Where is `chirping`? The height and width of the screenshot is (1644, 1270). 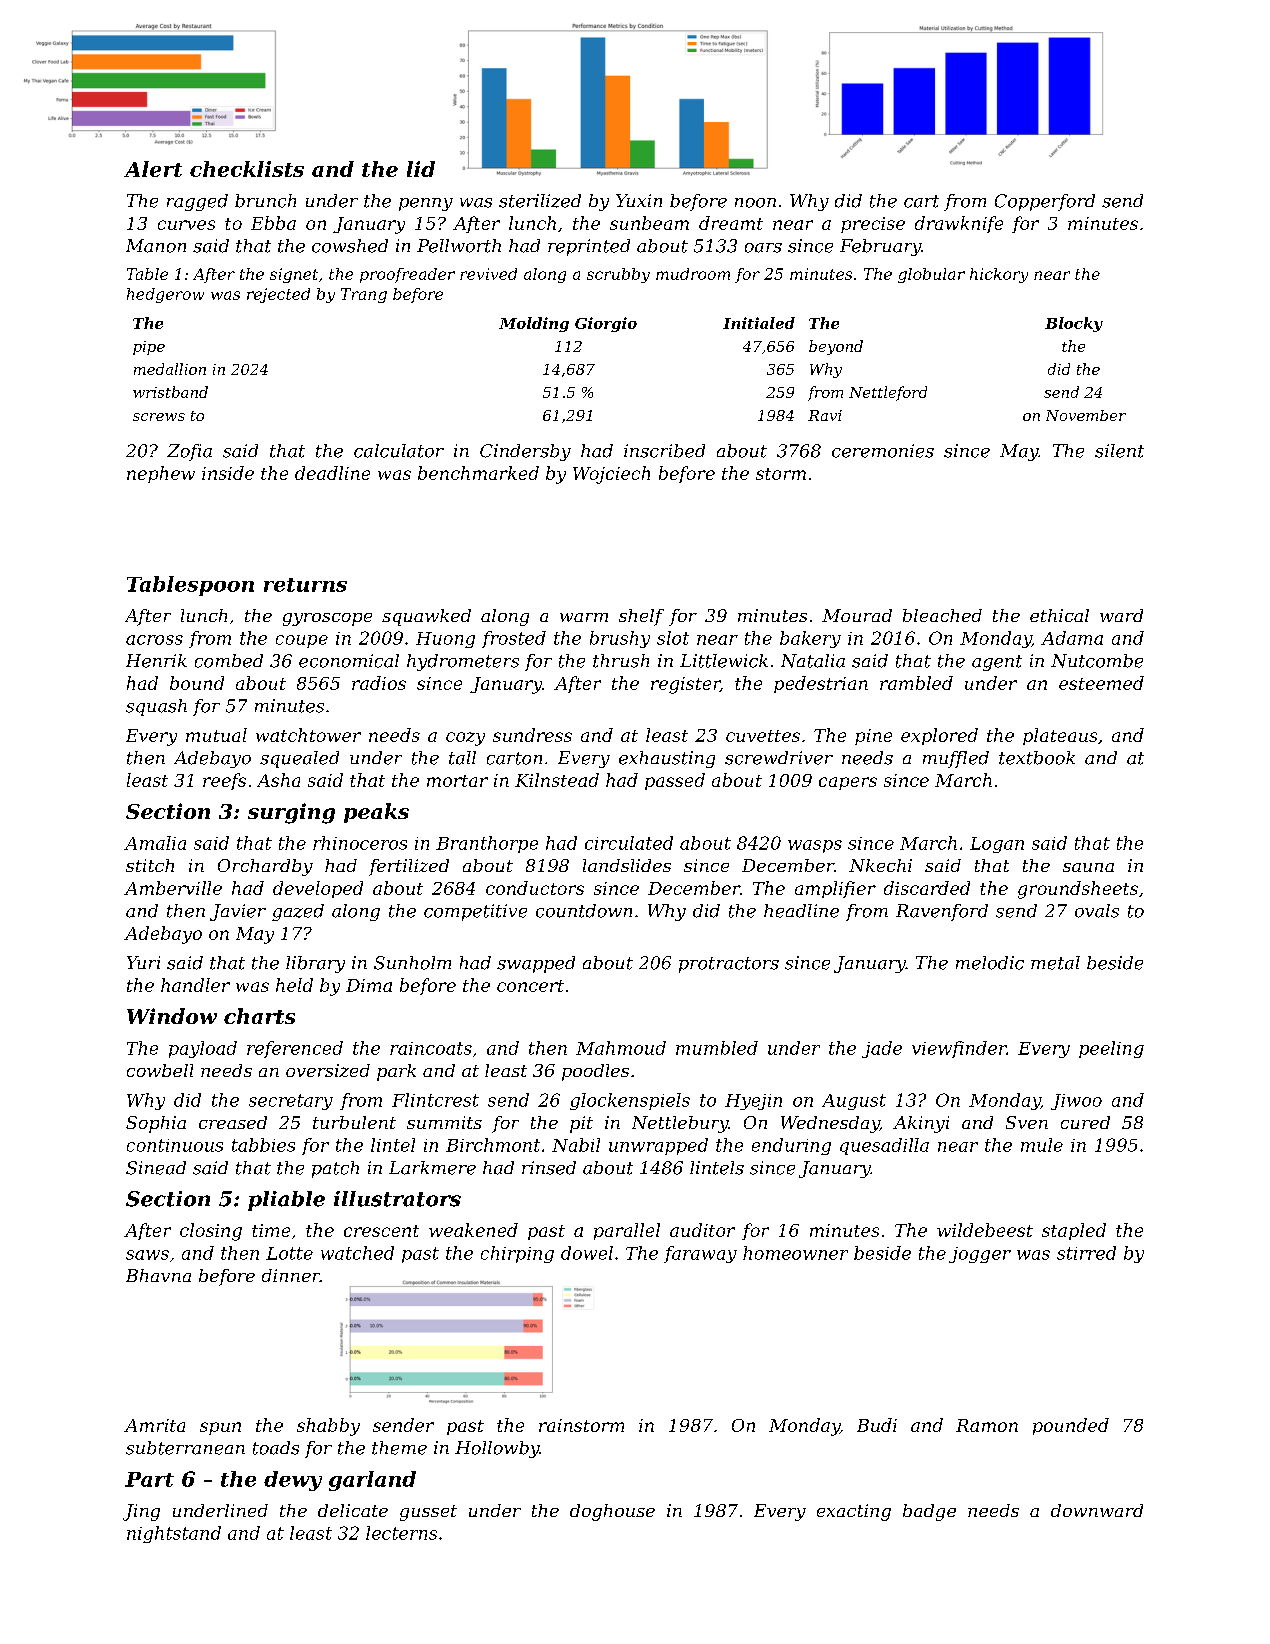 chirping is located at coordinates (517, 1254).
